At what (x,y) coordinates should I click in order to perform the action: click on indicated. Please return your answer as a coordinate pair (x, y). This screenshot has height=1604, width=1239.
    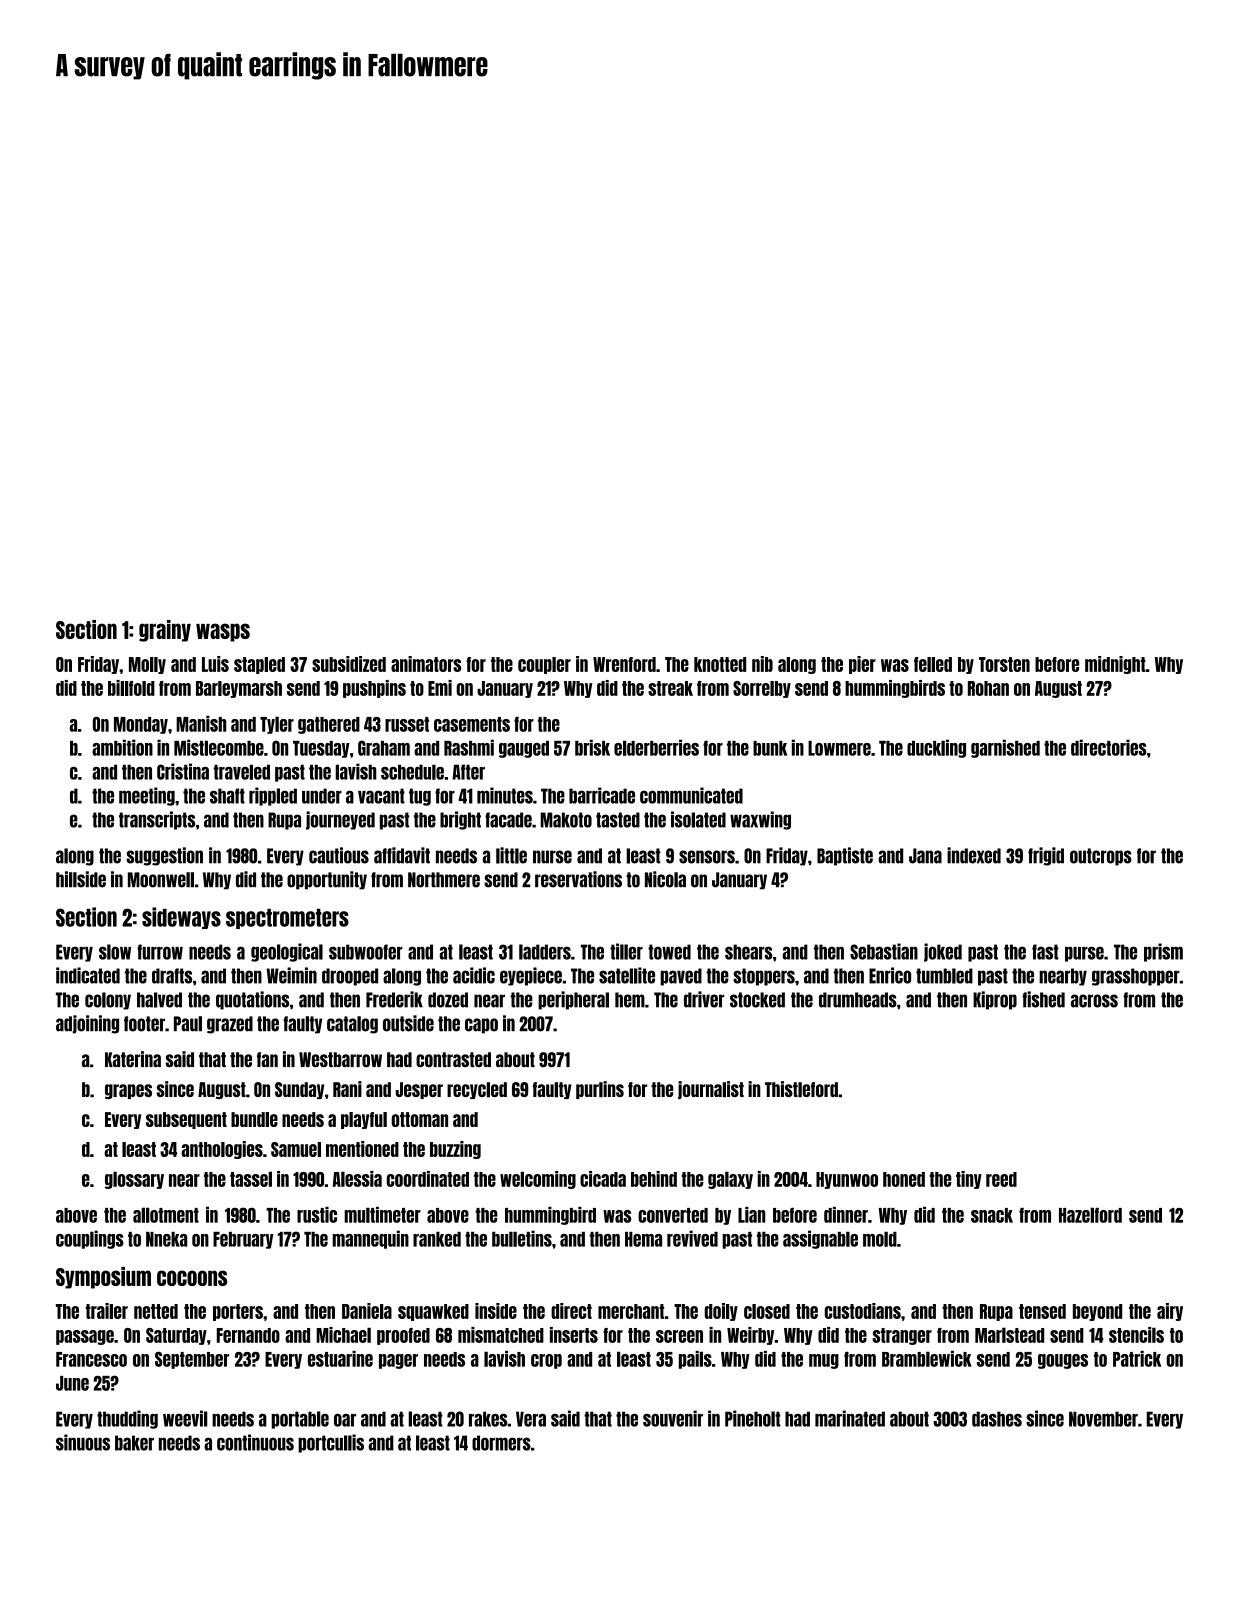
    Looking at the image, I should click on (88, 975).
